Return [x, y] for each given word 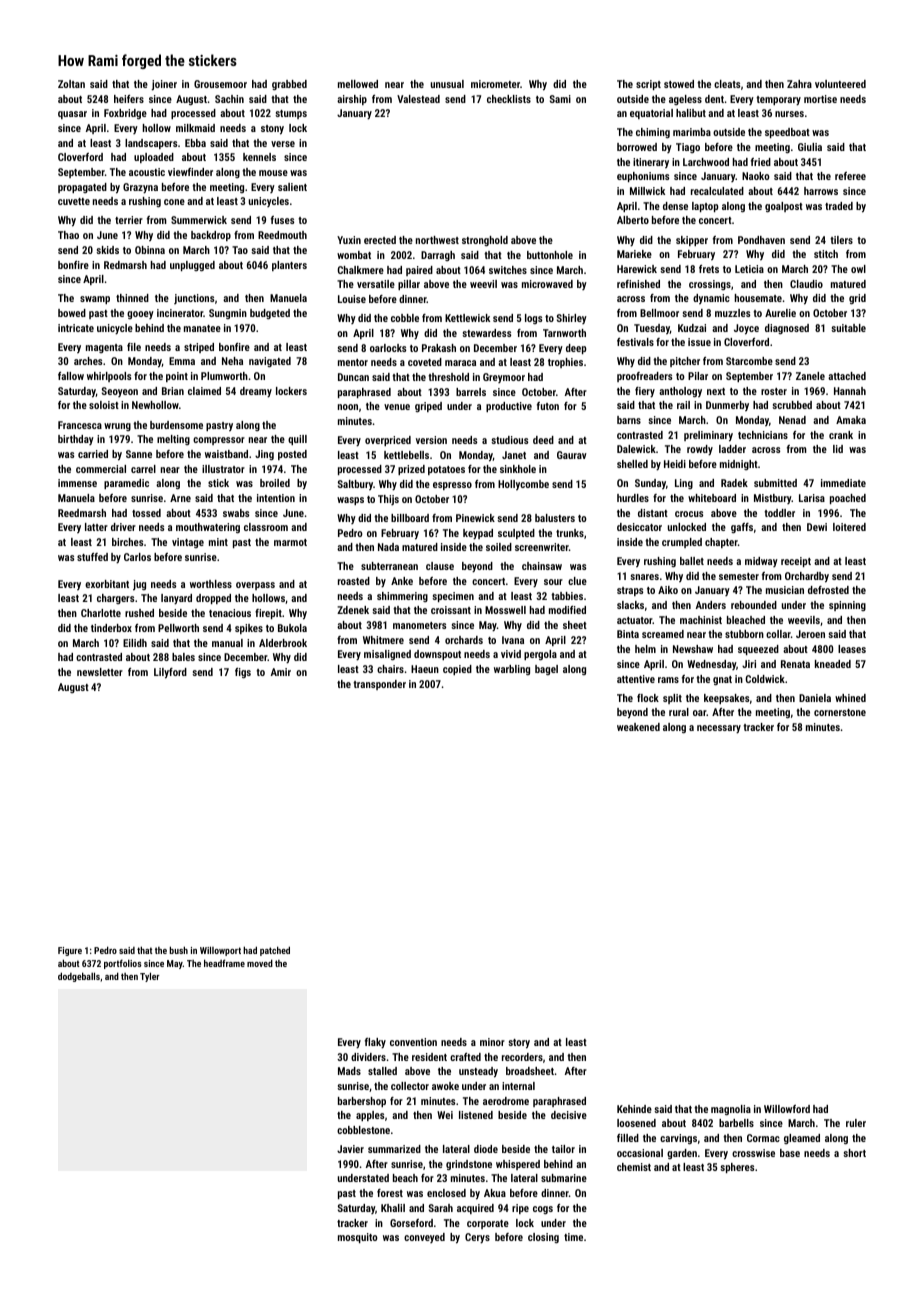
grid [857, 299]
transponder [379, 685]
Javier [350, 1149]
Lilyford [170, 673]
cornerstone [840, 712]
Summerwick [199, 220]
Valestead [418, 99]
